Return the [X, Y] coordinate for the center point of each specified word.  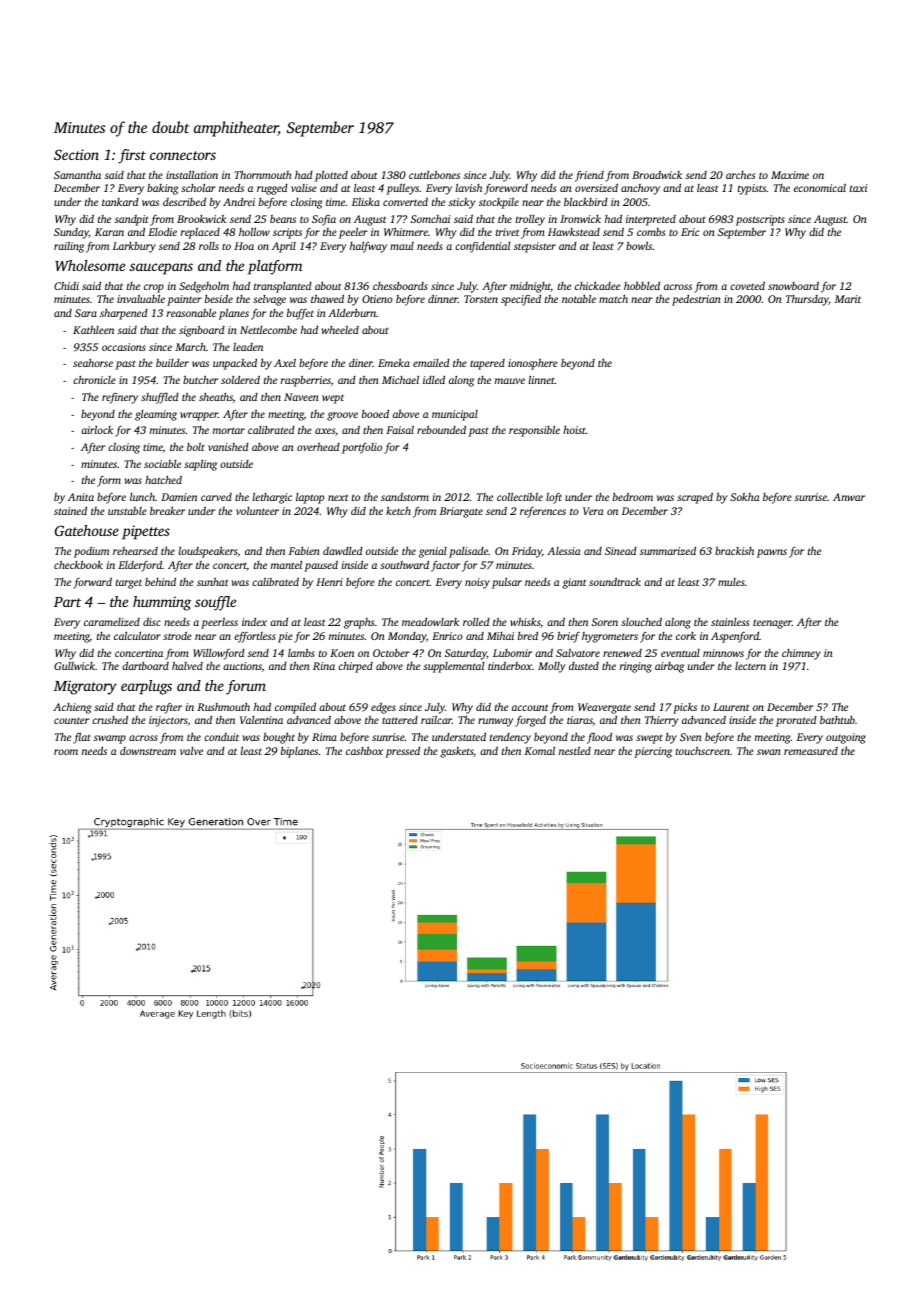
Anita [81, 497]
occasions [124, 347]
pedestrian [696, 300]
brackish [734, 550]
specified [521, 300]
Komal [540, 751]
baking [162, 189]
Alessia [564, 551]
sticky [462, 203]
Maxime [790, 175]
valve [191, 751]
